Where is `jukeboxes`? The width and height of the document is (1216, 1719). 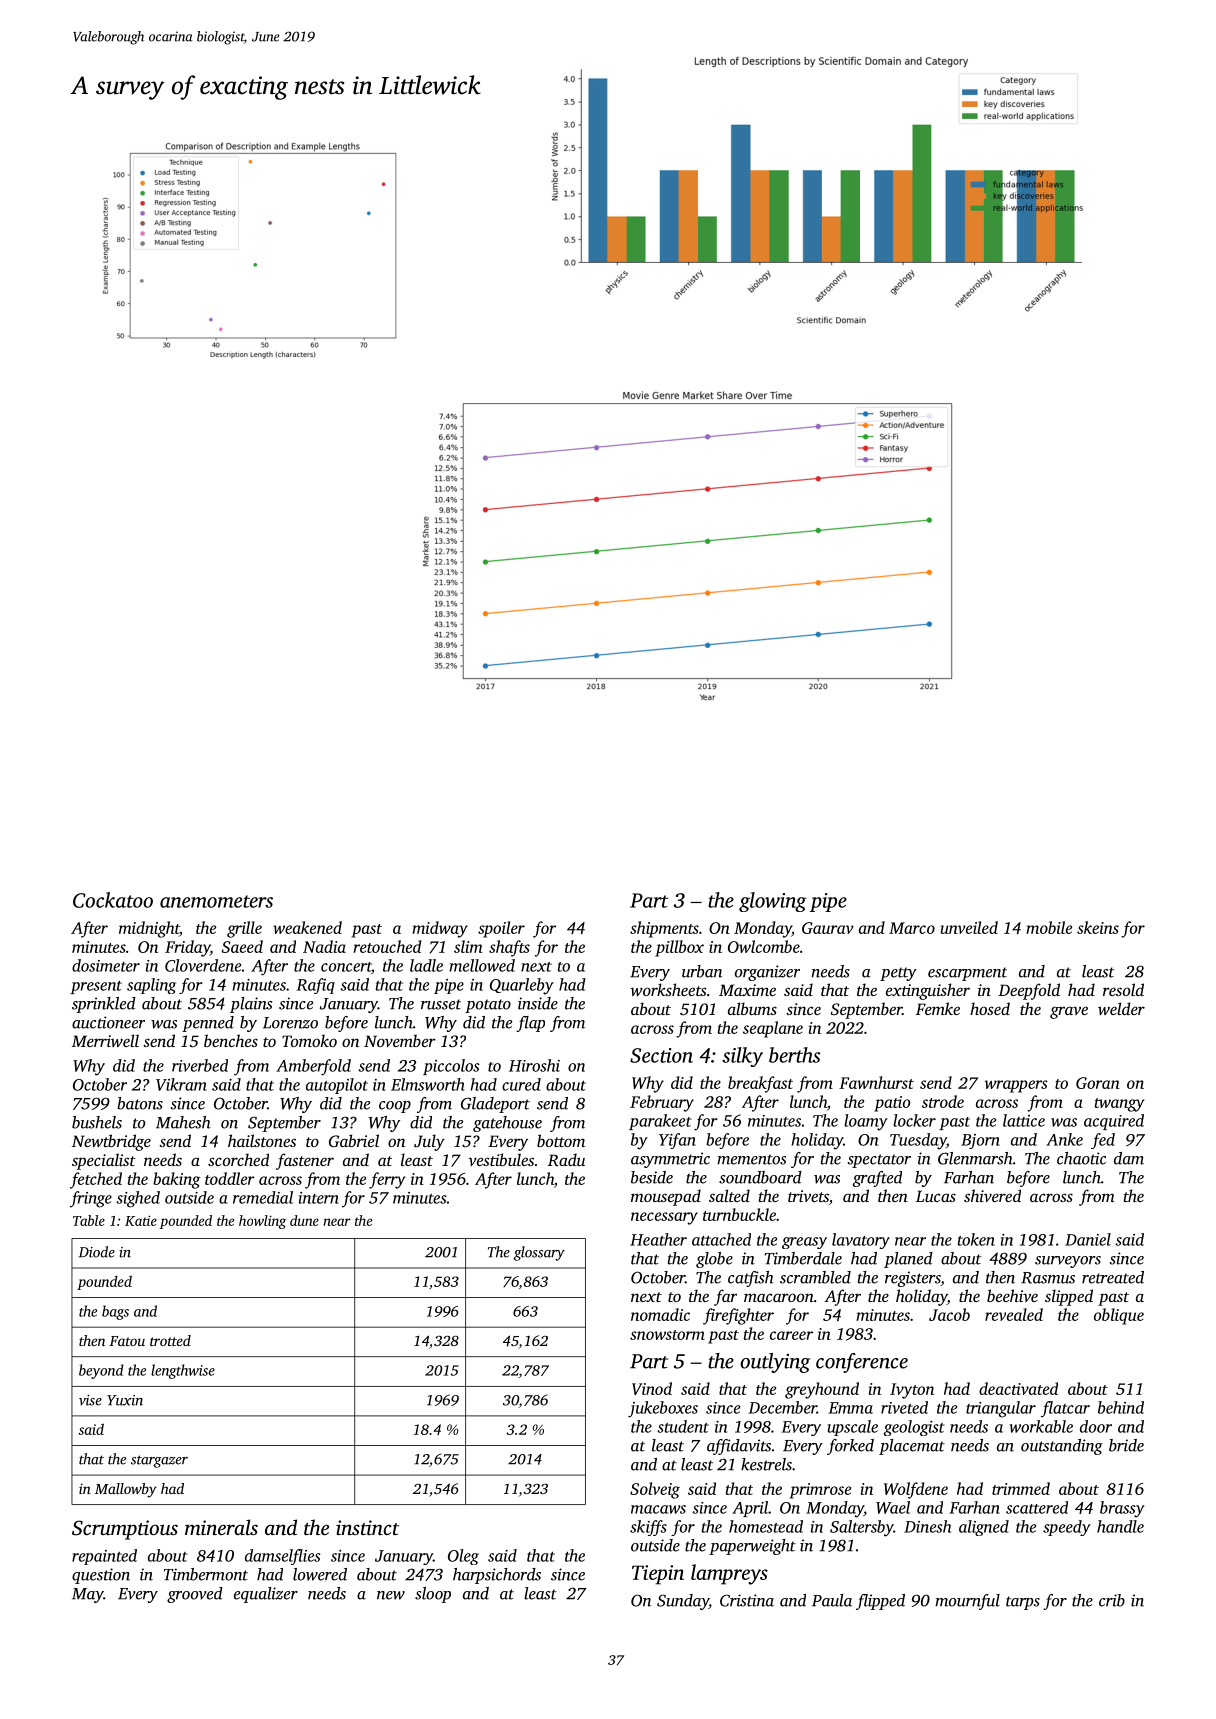
jukeboxes is located at coordinates (663, 1409).
